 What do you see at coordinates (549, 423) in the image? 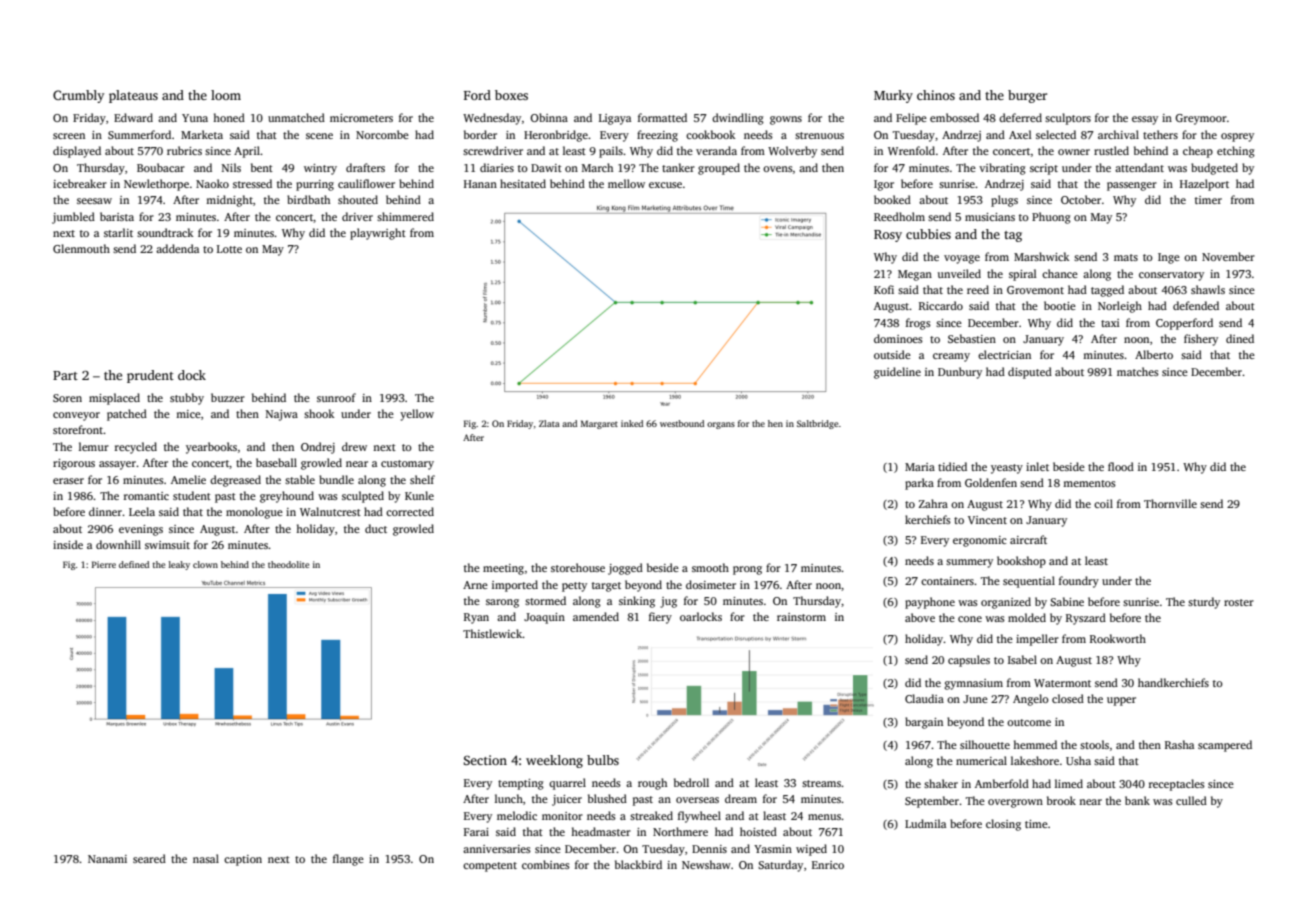
I see `Zlata` at bounding box center [549, 423].
